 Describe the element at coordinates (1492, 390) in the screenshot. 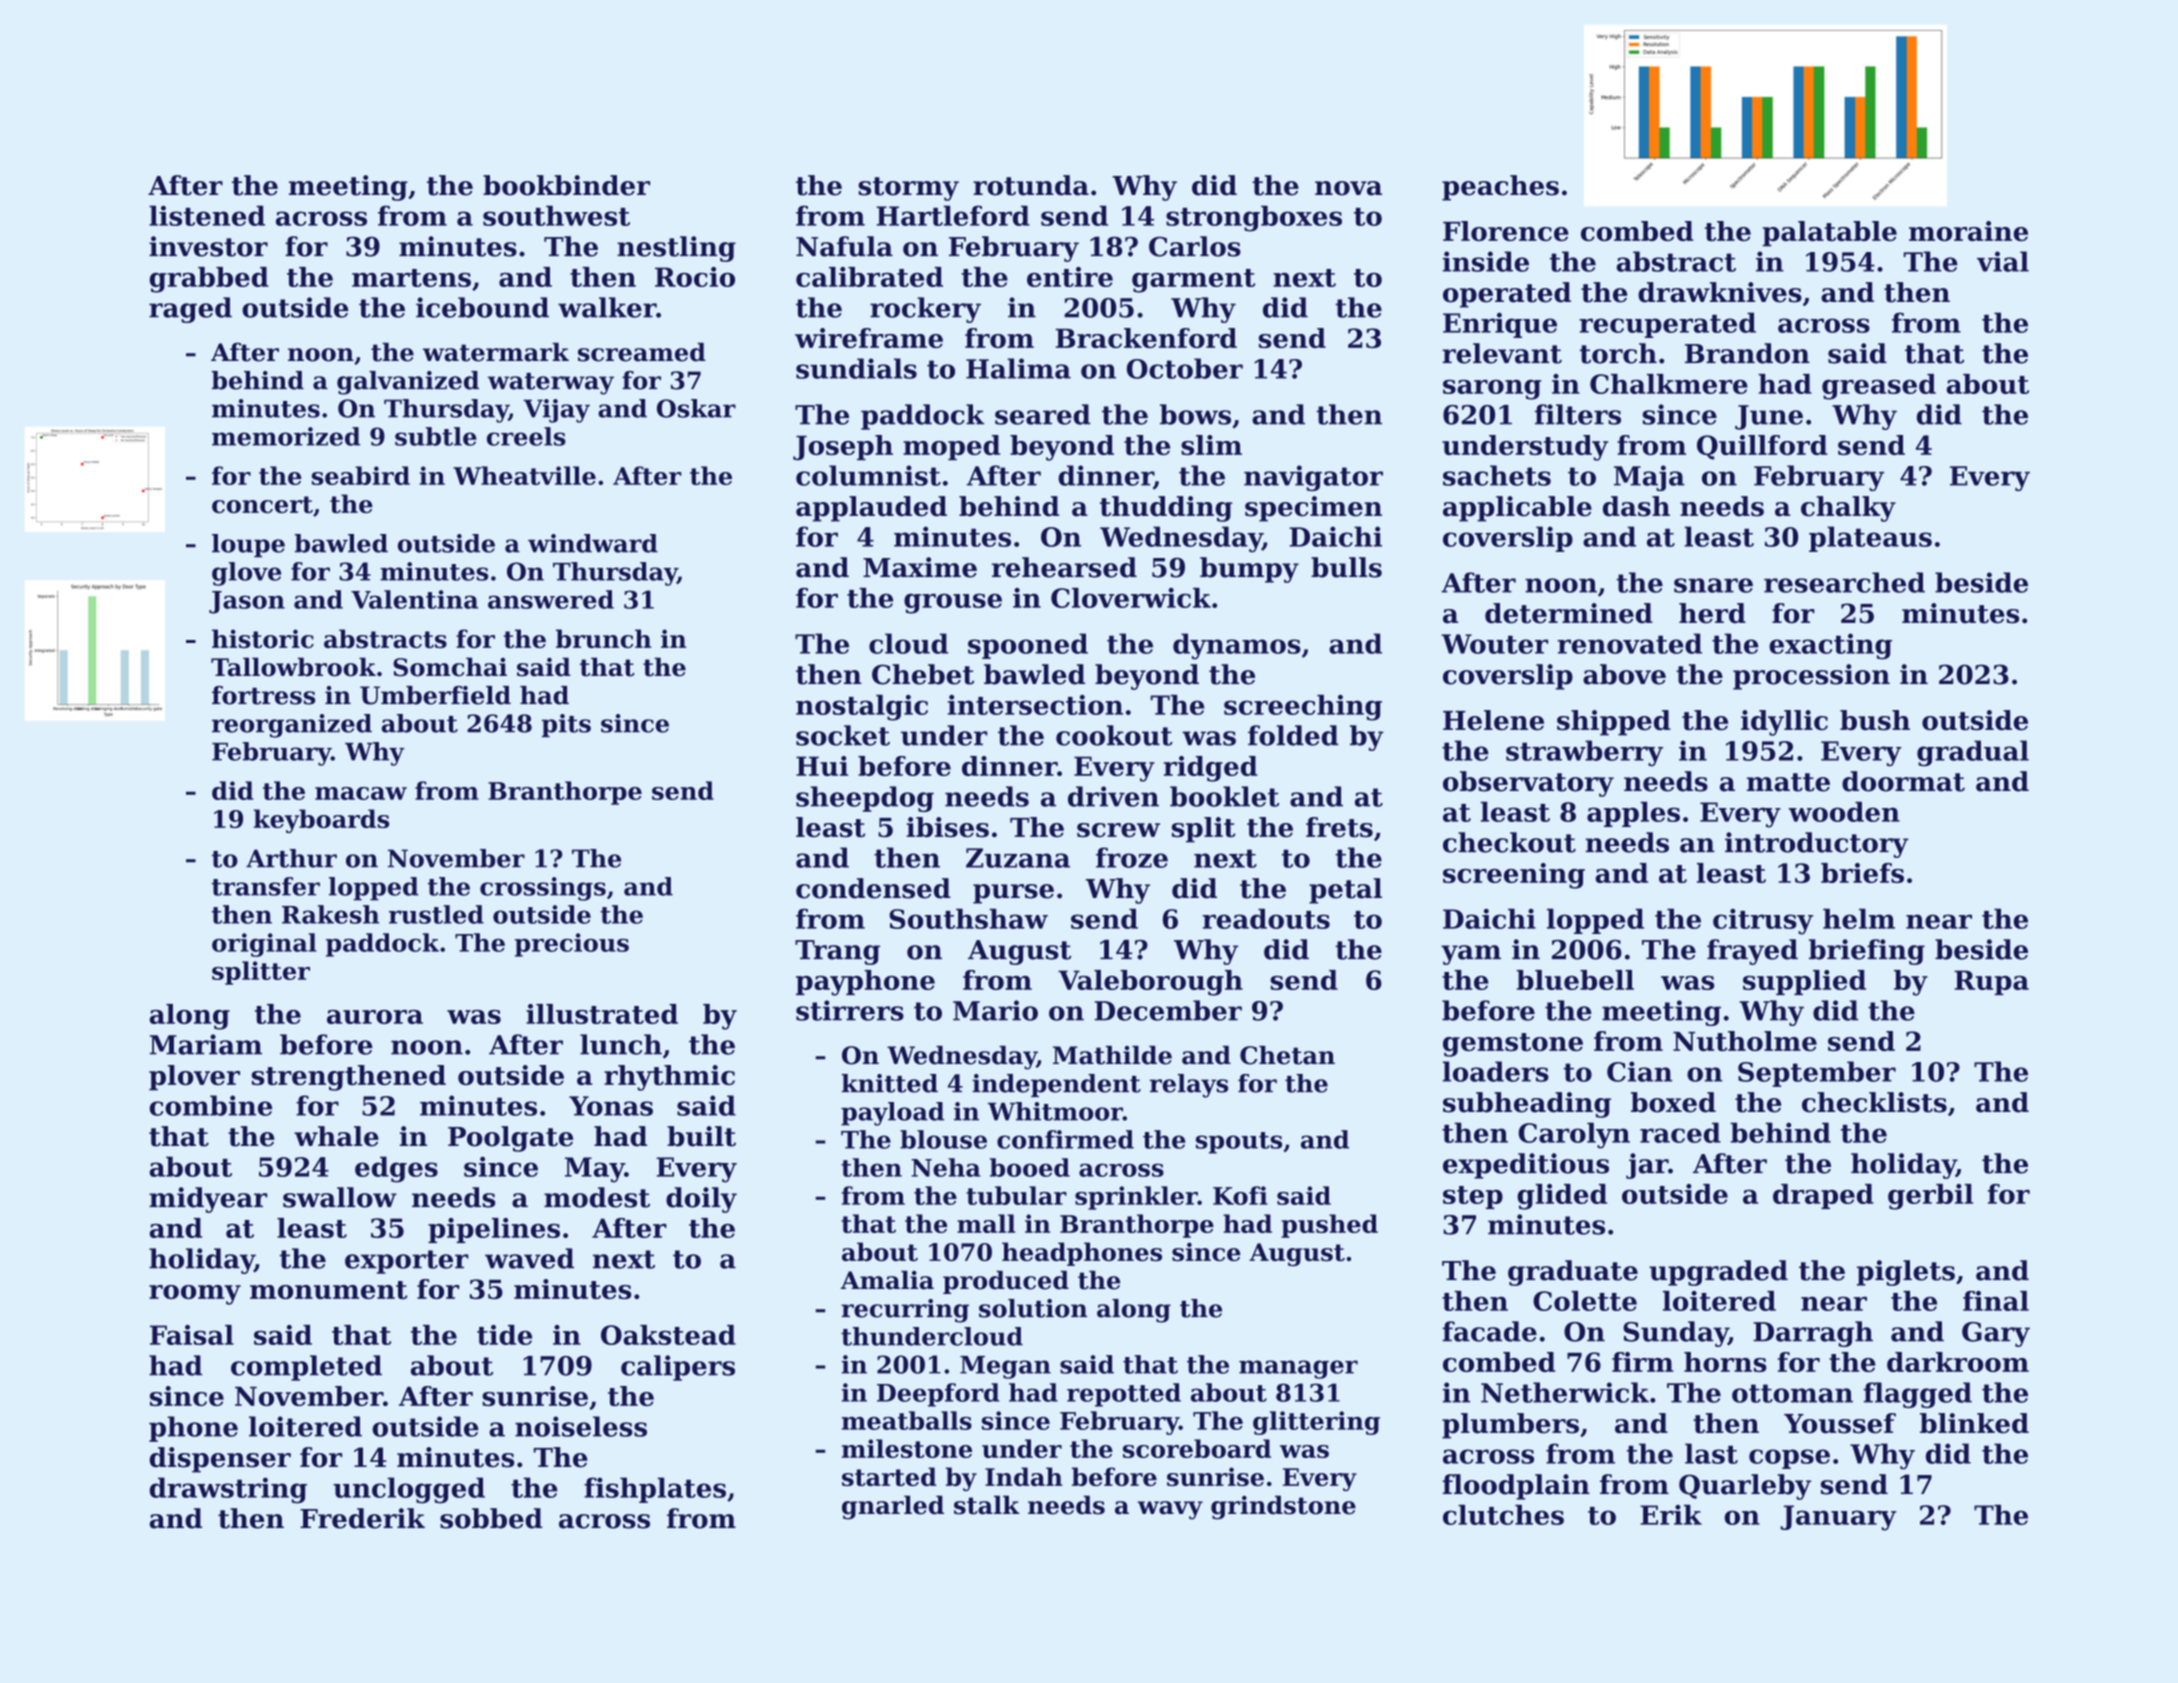

I see `sarong` at that location.
